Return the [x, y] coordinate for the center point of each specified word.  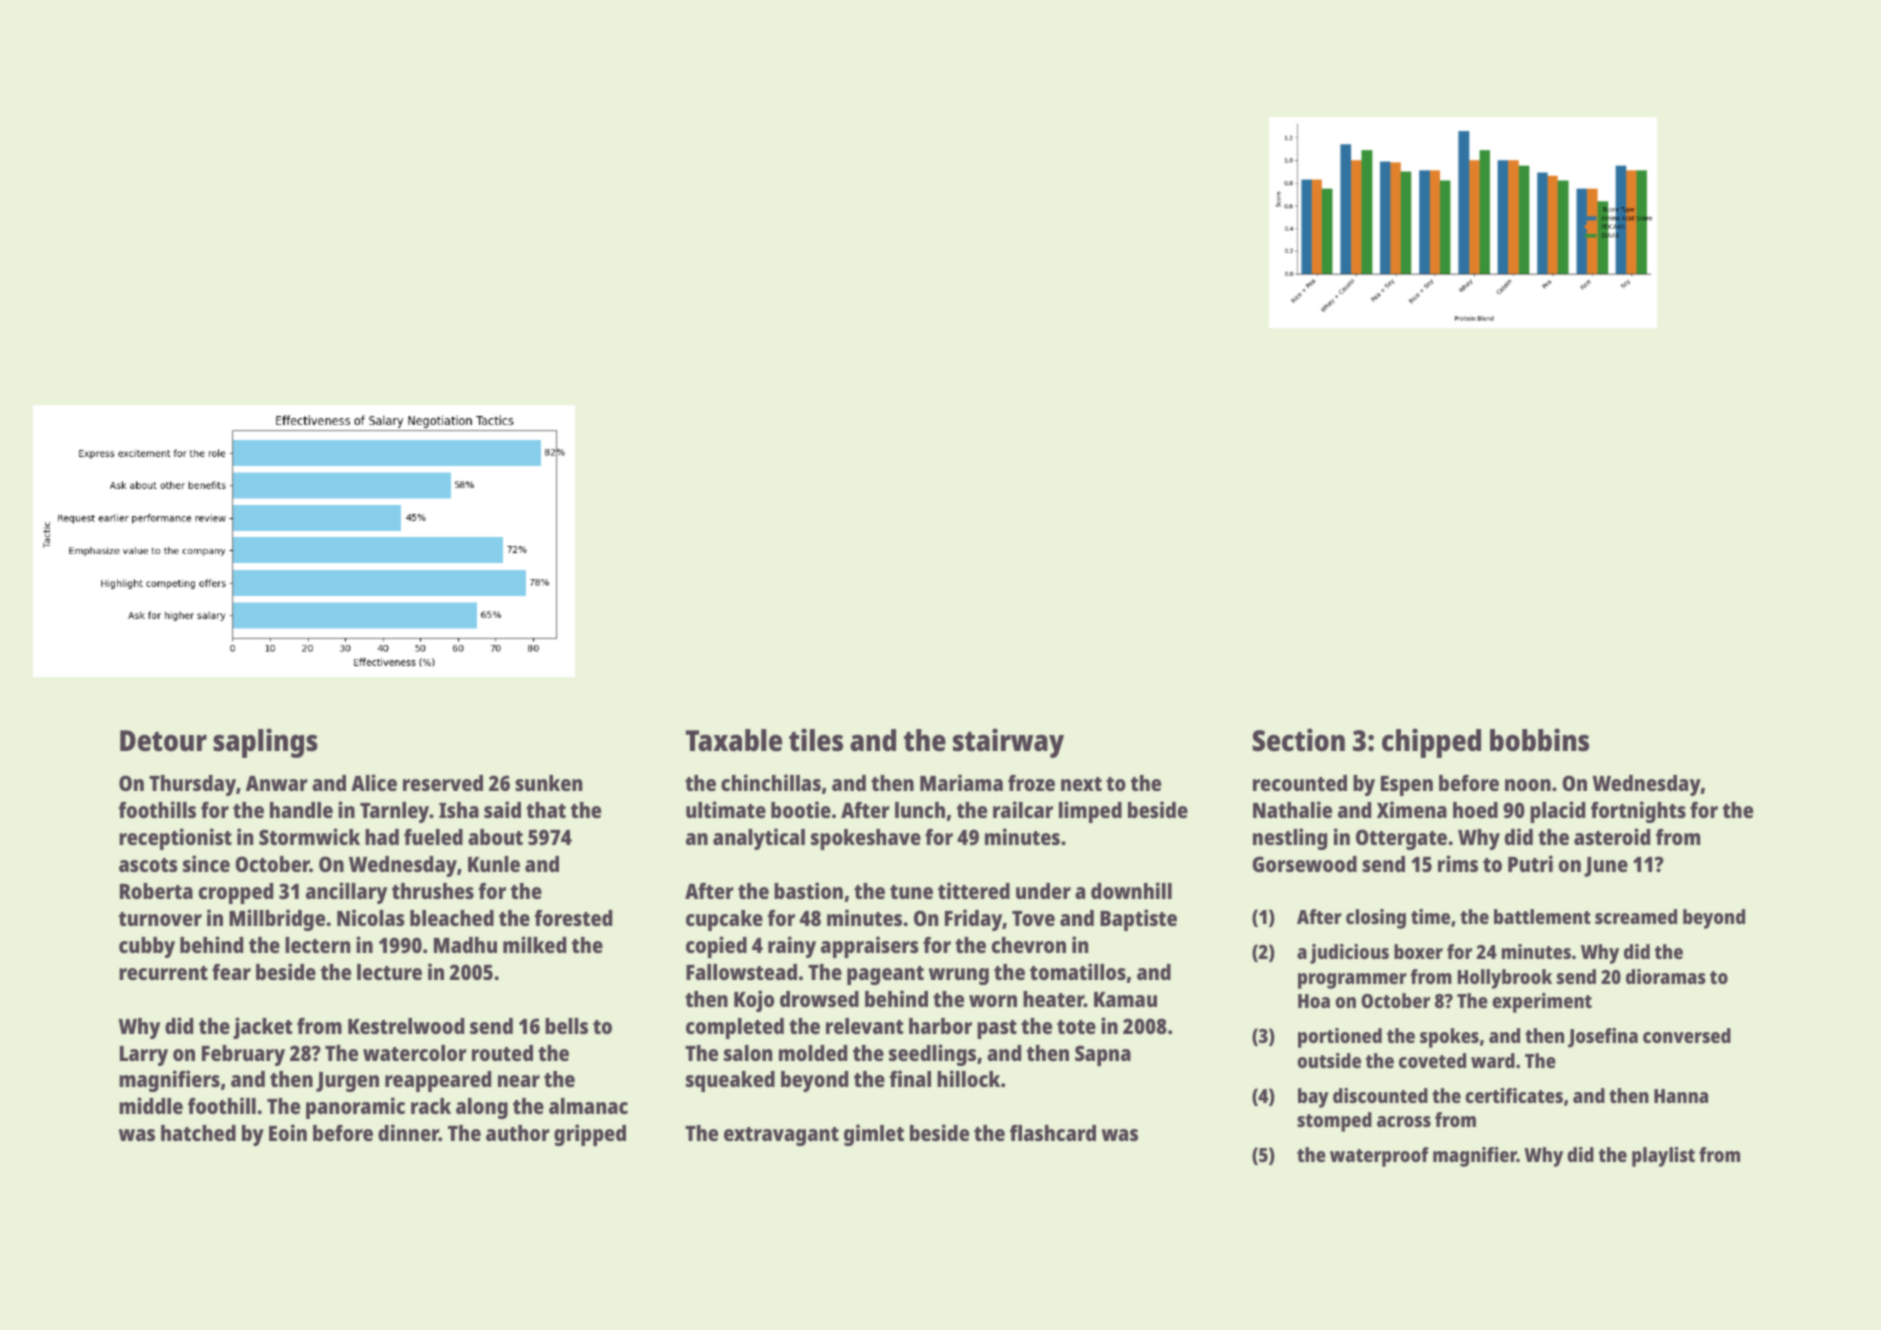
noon [1528, 785]
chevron [1029, 945]
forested [573, 918]
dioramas [1666, 976]
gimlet [874, 1135]
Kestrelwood [406, 1026]
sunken [548, 783]
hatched [198, 1133]
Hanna [1681, 1096]
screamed [1636, 916]
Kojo [754, 1001]
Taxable [734, 740]
